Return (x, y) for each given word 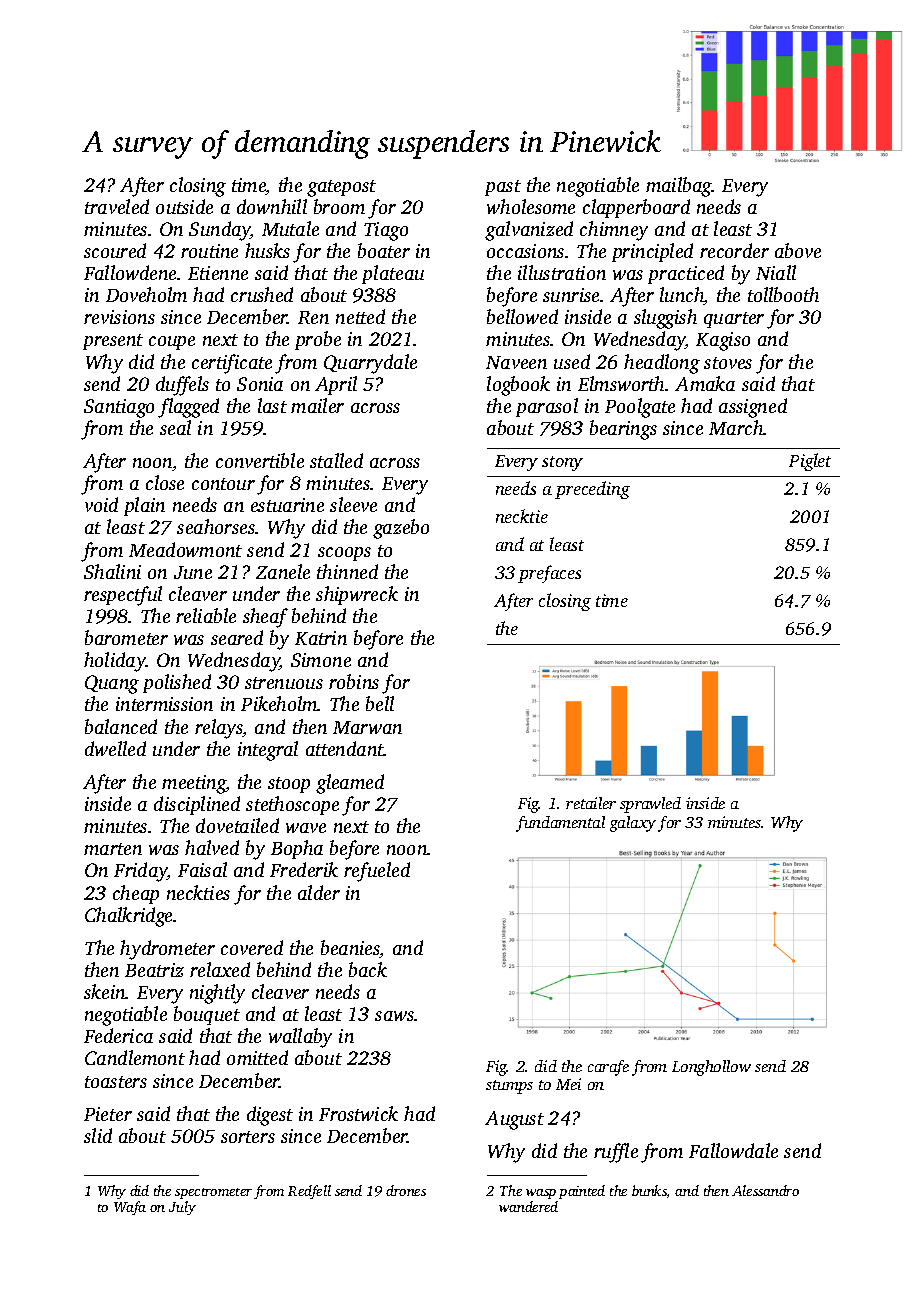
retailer (591, 803)
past (503, 188)
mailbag (679, 187)
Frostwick (358, 1113)
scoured (115, 250)
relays (219, 729)
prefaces (549, 574)
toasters (116, 1082)
